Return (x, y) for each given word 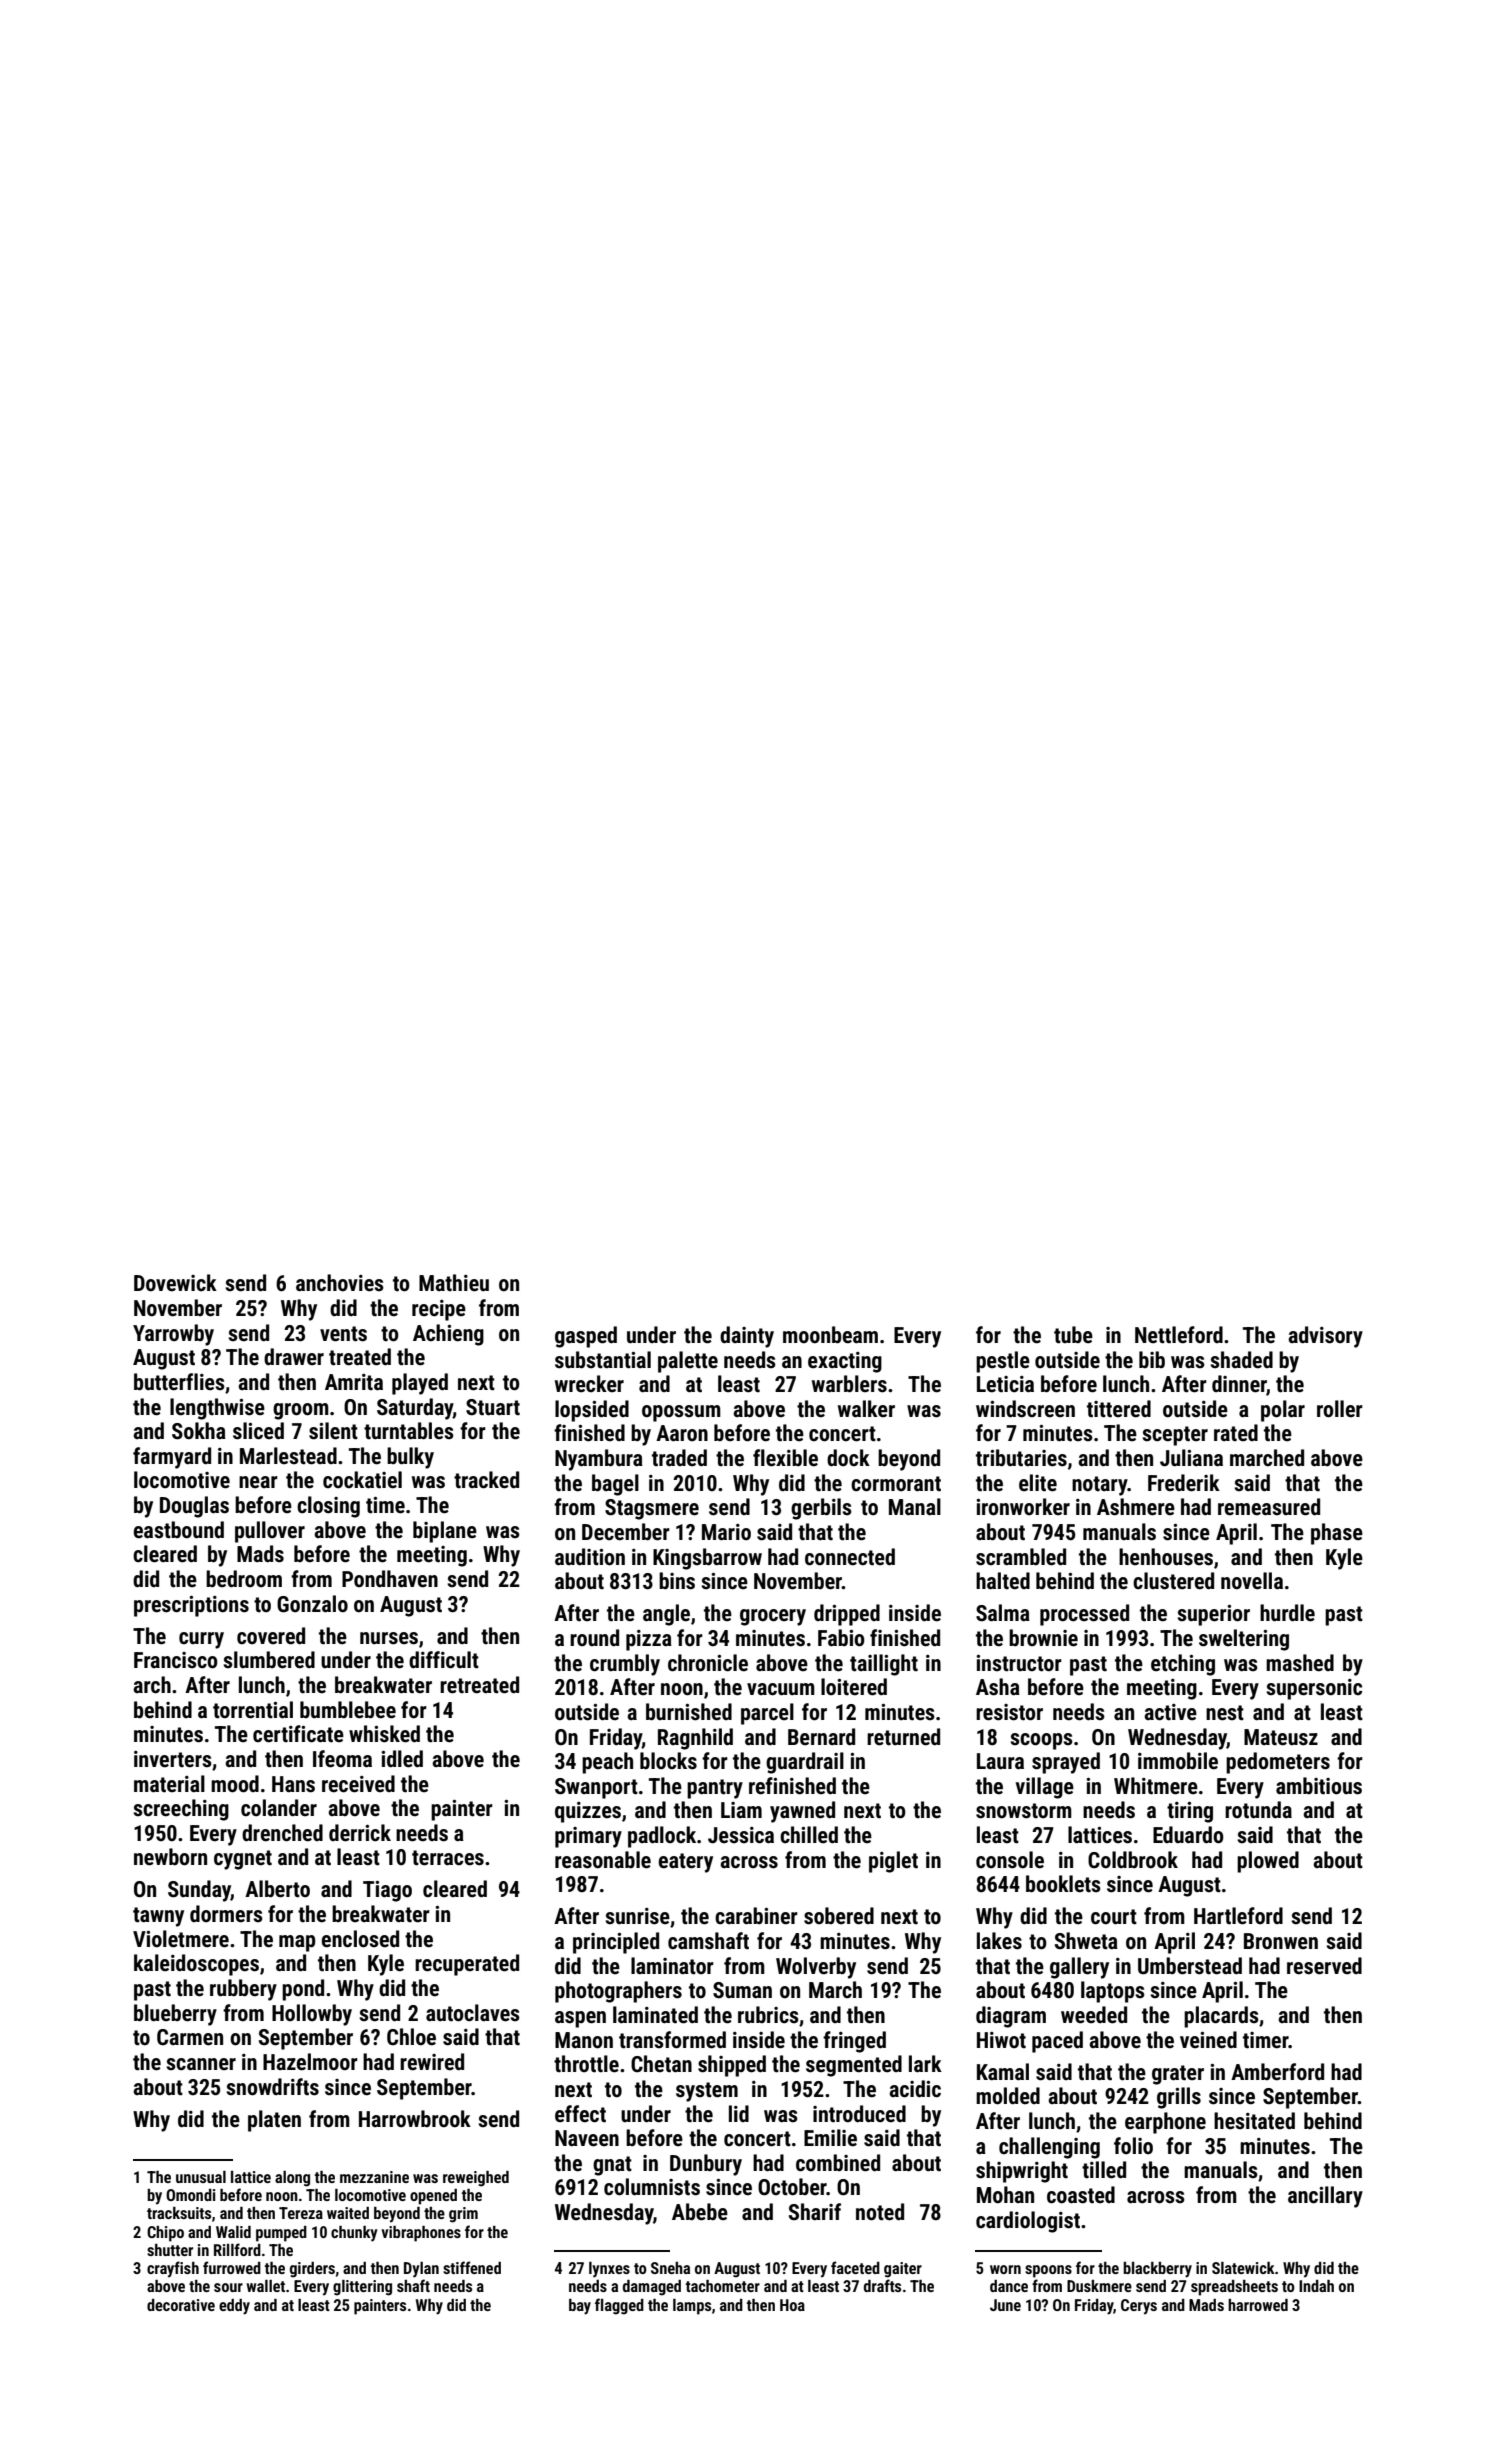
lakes (999, 1941)
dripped (847, 1615)
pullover (270, 1532)
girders (312, 2270)
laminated (655, 2015)
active (1170, 1712)
